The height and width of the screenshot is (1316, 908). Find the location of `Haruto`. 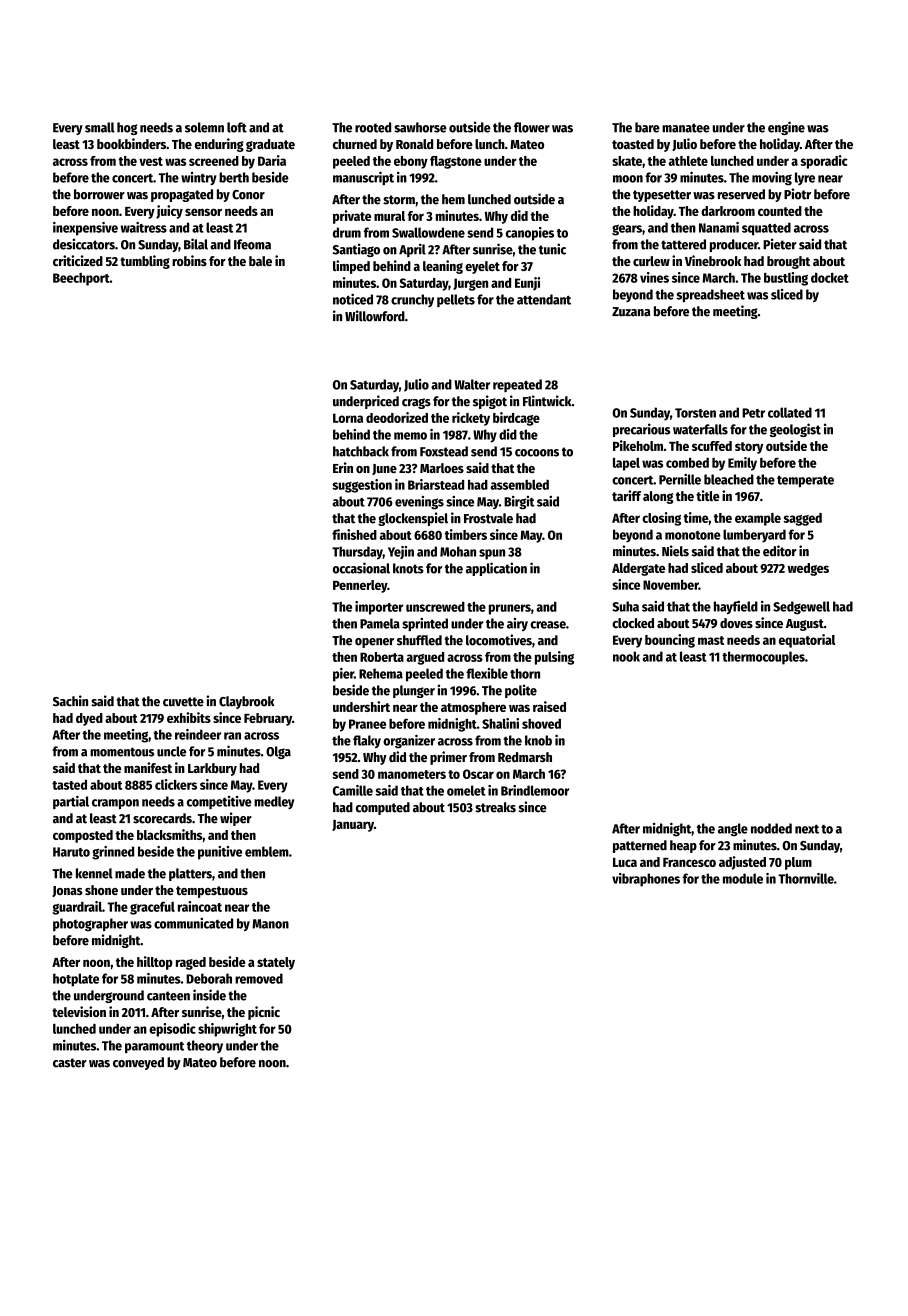

Haruto is located at coordinates (71, 852).
